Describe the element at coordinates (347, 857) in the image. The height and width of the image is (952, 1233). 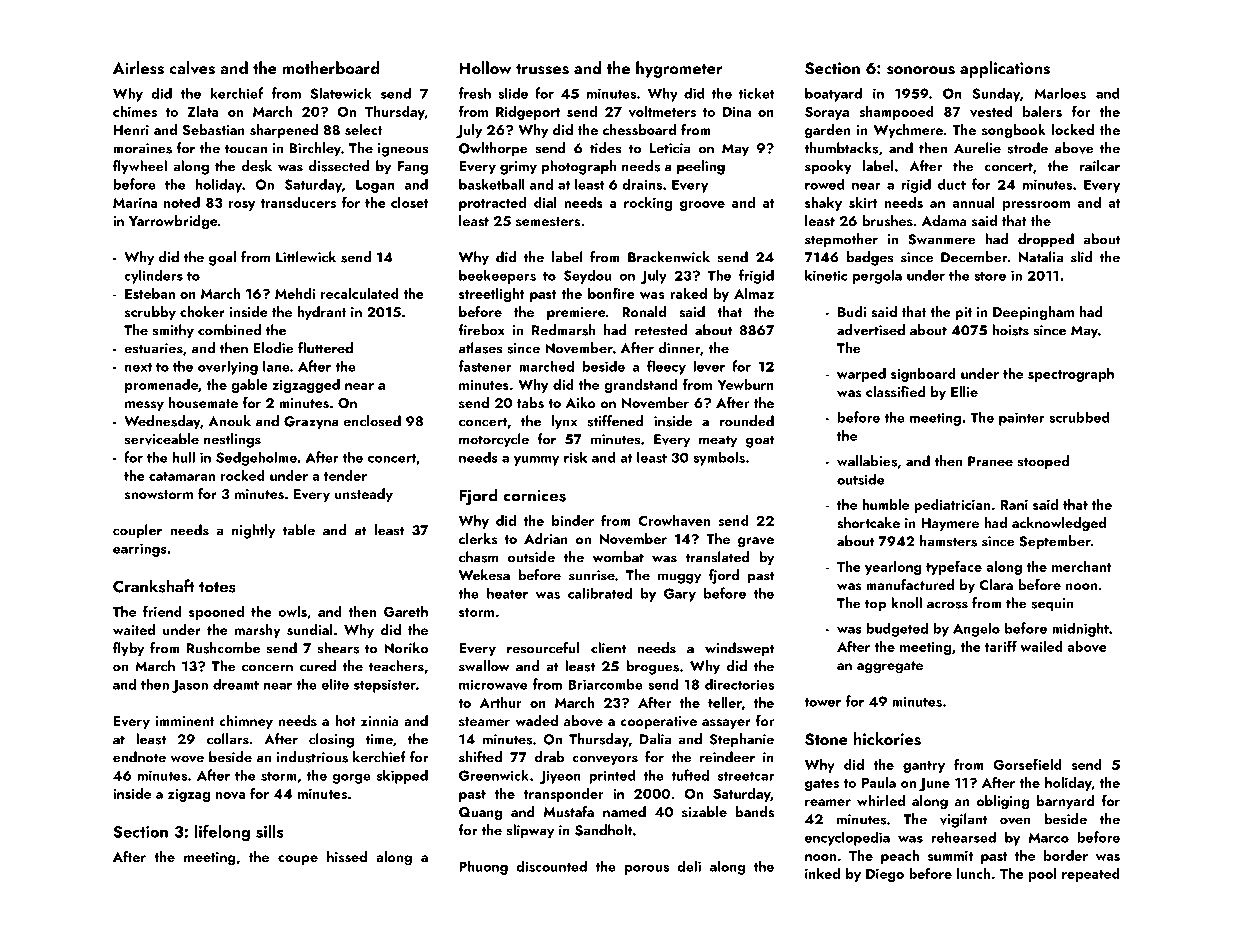
I see `hissed` at that location.
